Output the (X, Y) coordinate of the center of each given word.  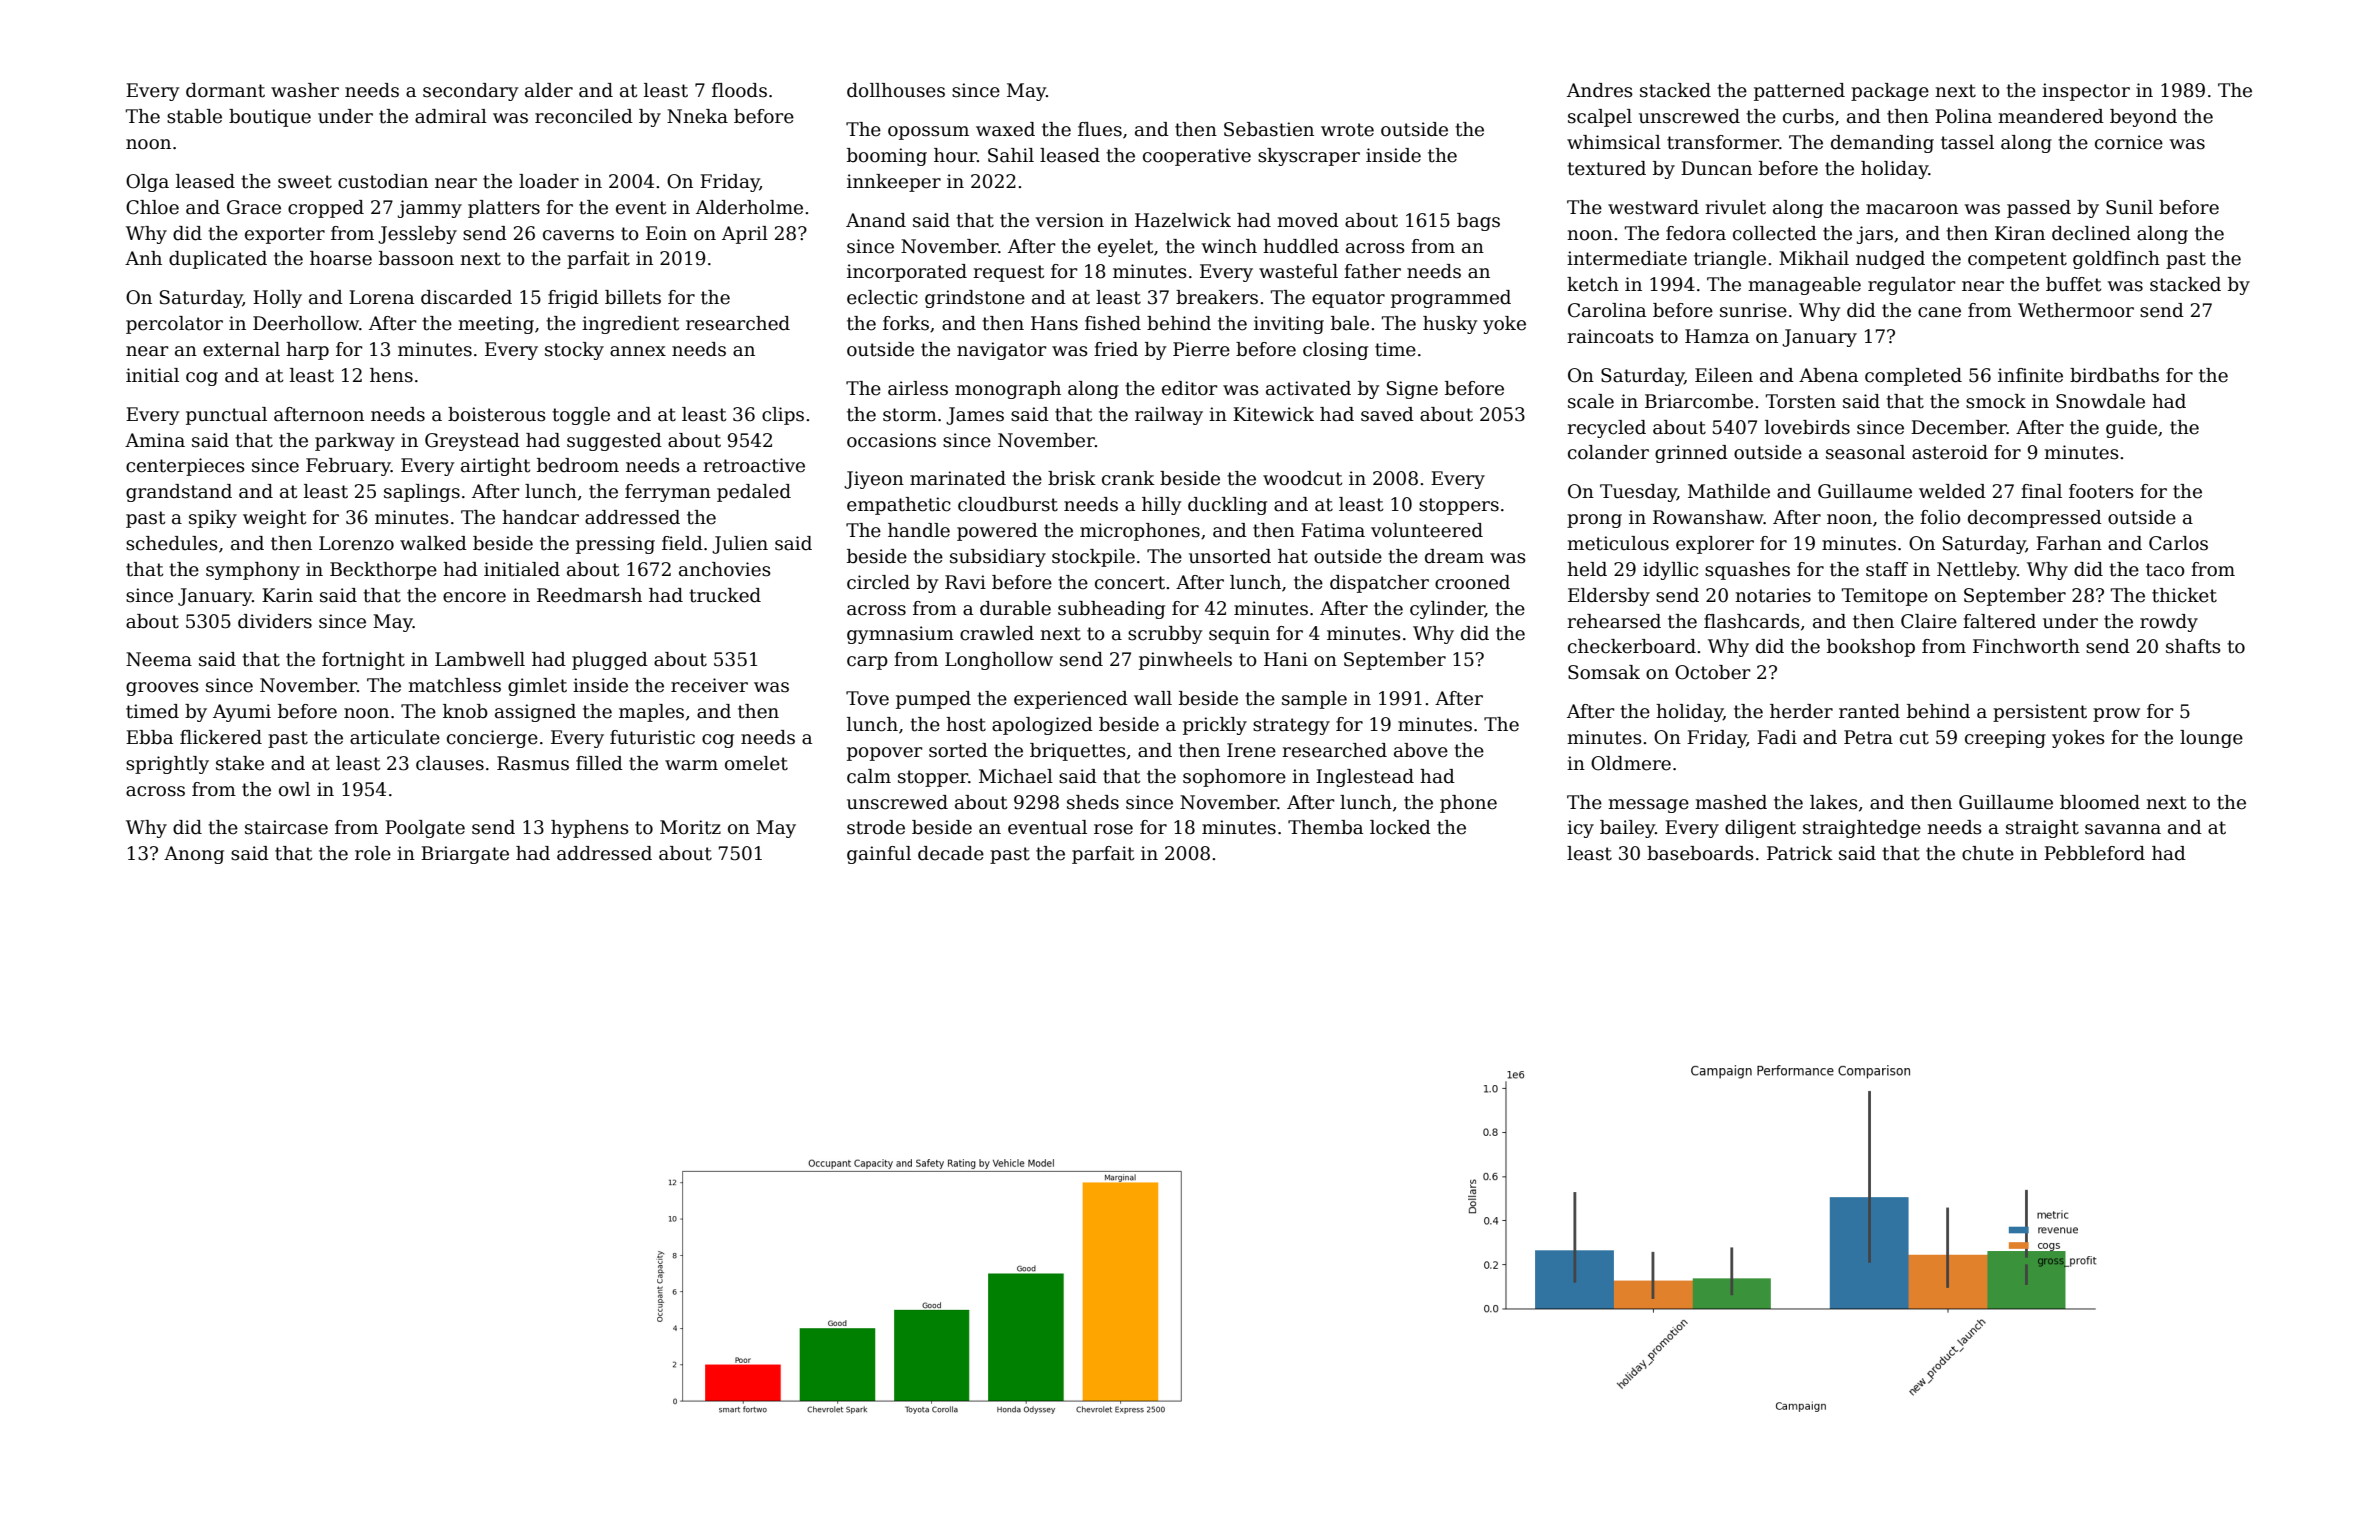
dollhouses (896, 90)
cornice (2129, 142)
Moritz (690, 827)
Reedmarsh (589, 595)
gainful (879, 855)
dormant (225, 90)
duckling (1227, 506)
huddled (1301, 246)
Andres (1600, 90)
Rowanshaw (1708, 517)
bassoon (416, 258)
